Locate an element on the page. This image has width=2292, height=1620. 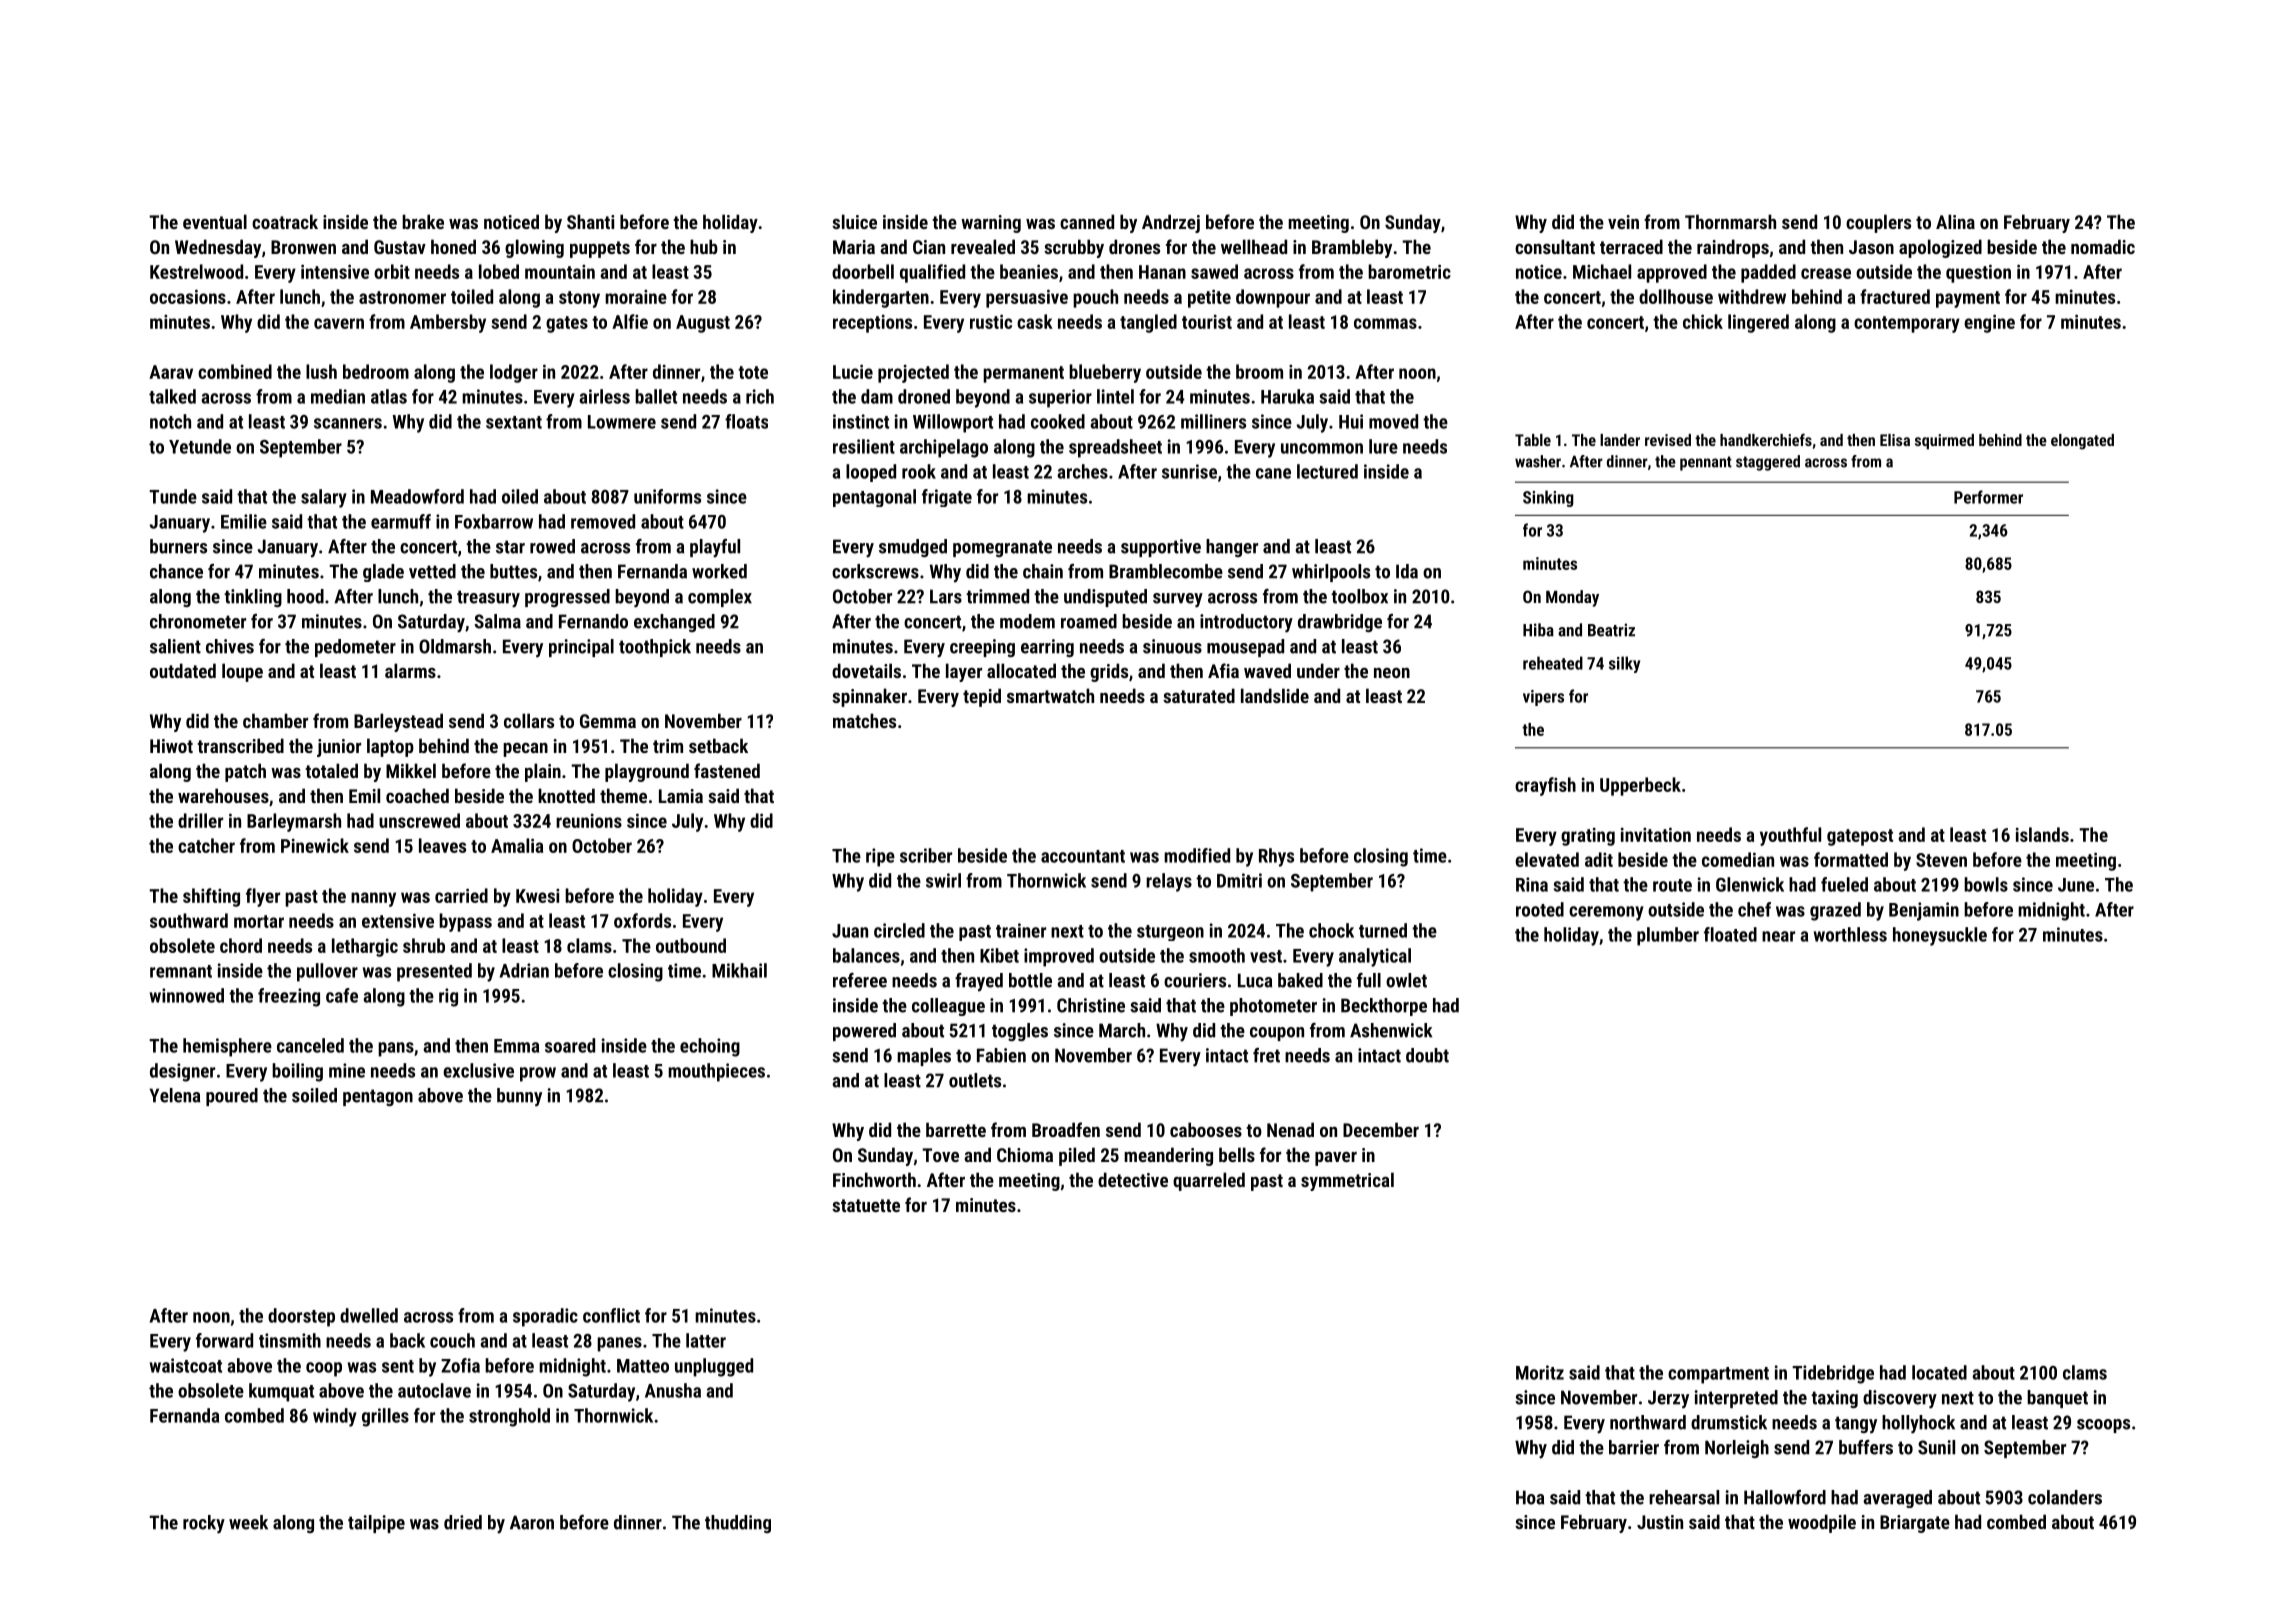
Brambleby is located at coordinates (1352, 248).
